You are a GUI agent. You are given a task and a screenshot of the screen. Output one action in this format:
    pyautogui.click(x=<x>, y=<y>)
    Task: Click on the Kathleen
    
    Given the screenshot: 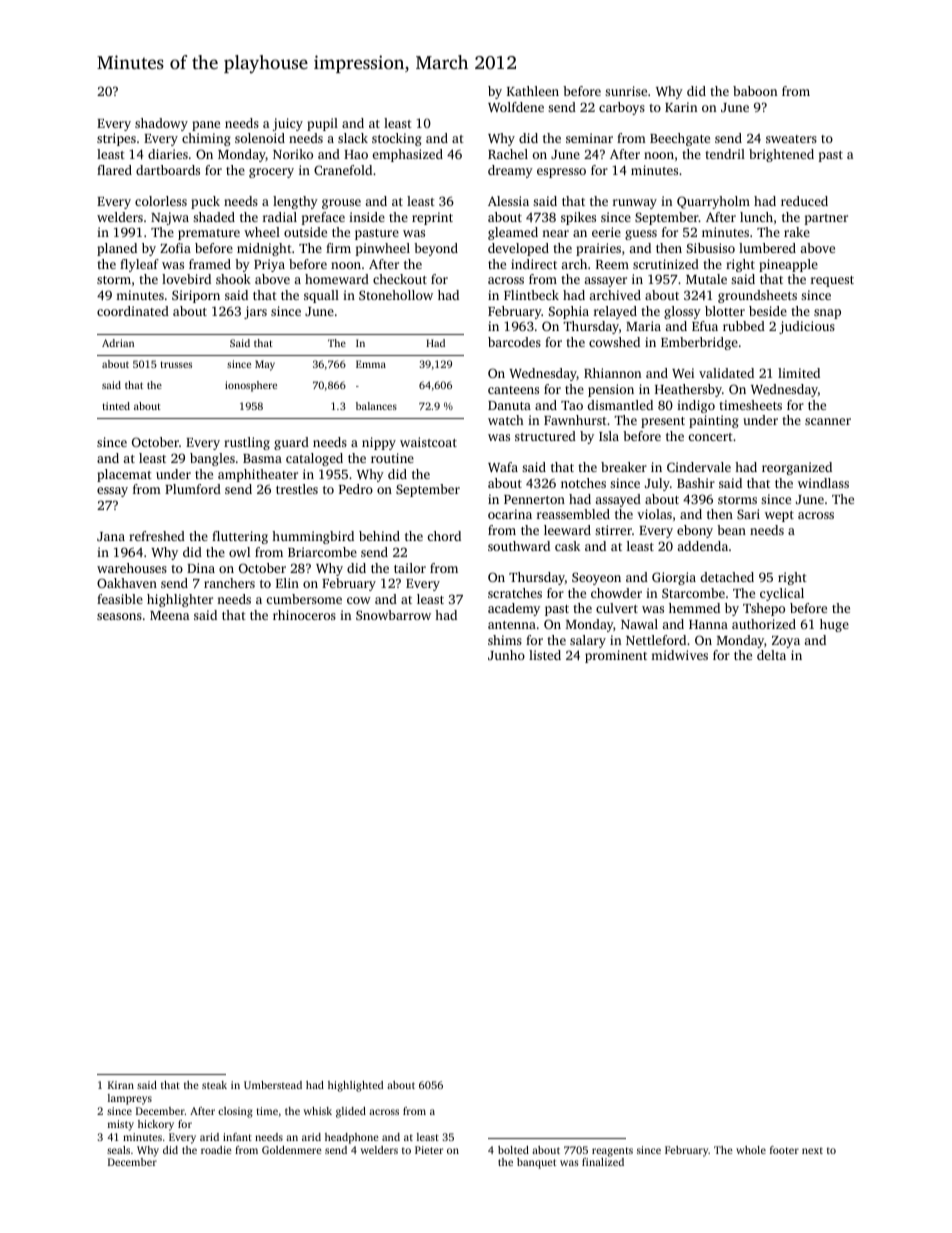 What is the action you would take?
    pyautogui.click(x=533, y=91)
